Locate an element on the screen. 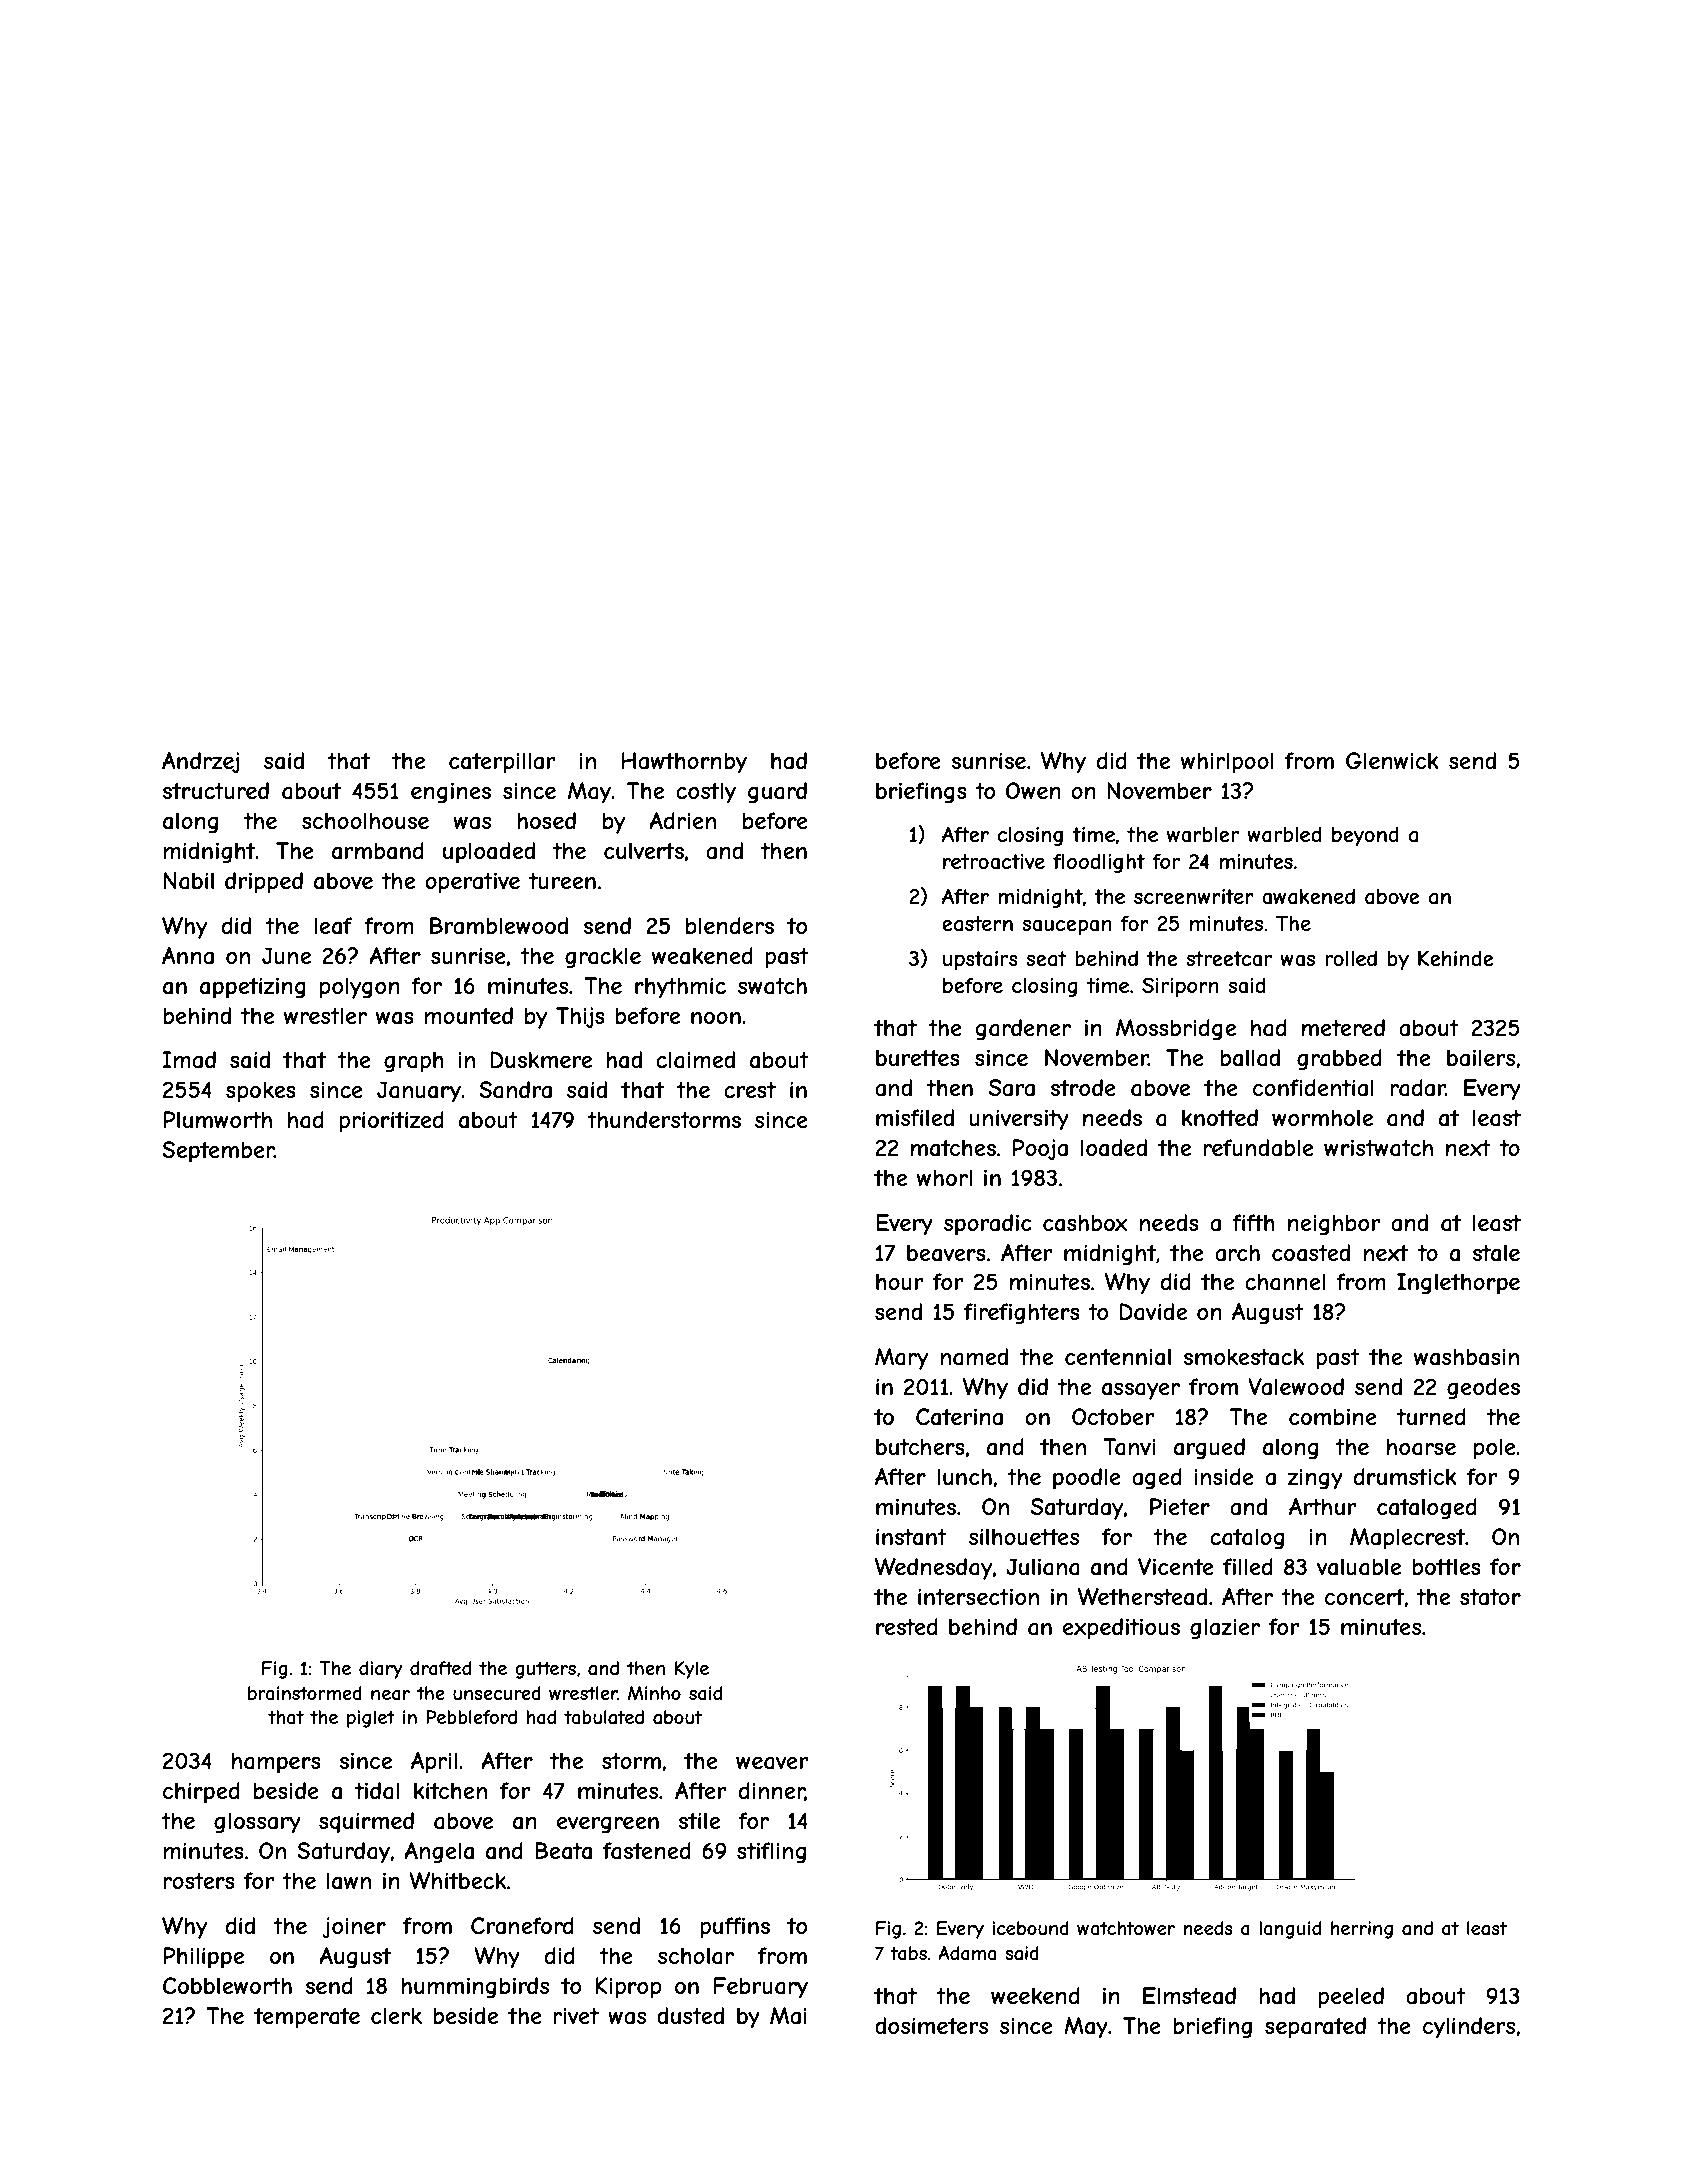 The height and width of the screenshot is (2178, 1683). gardener is located at coordinates (1023, 1030).
